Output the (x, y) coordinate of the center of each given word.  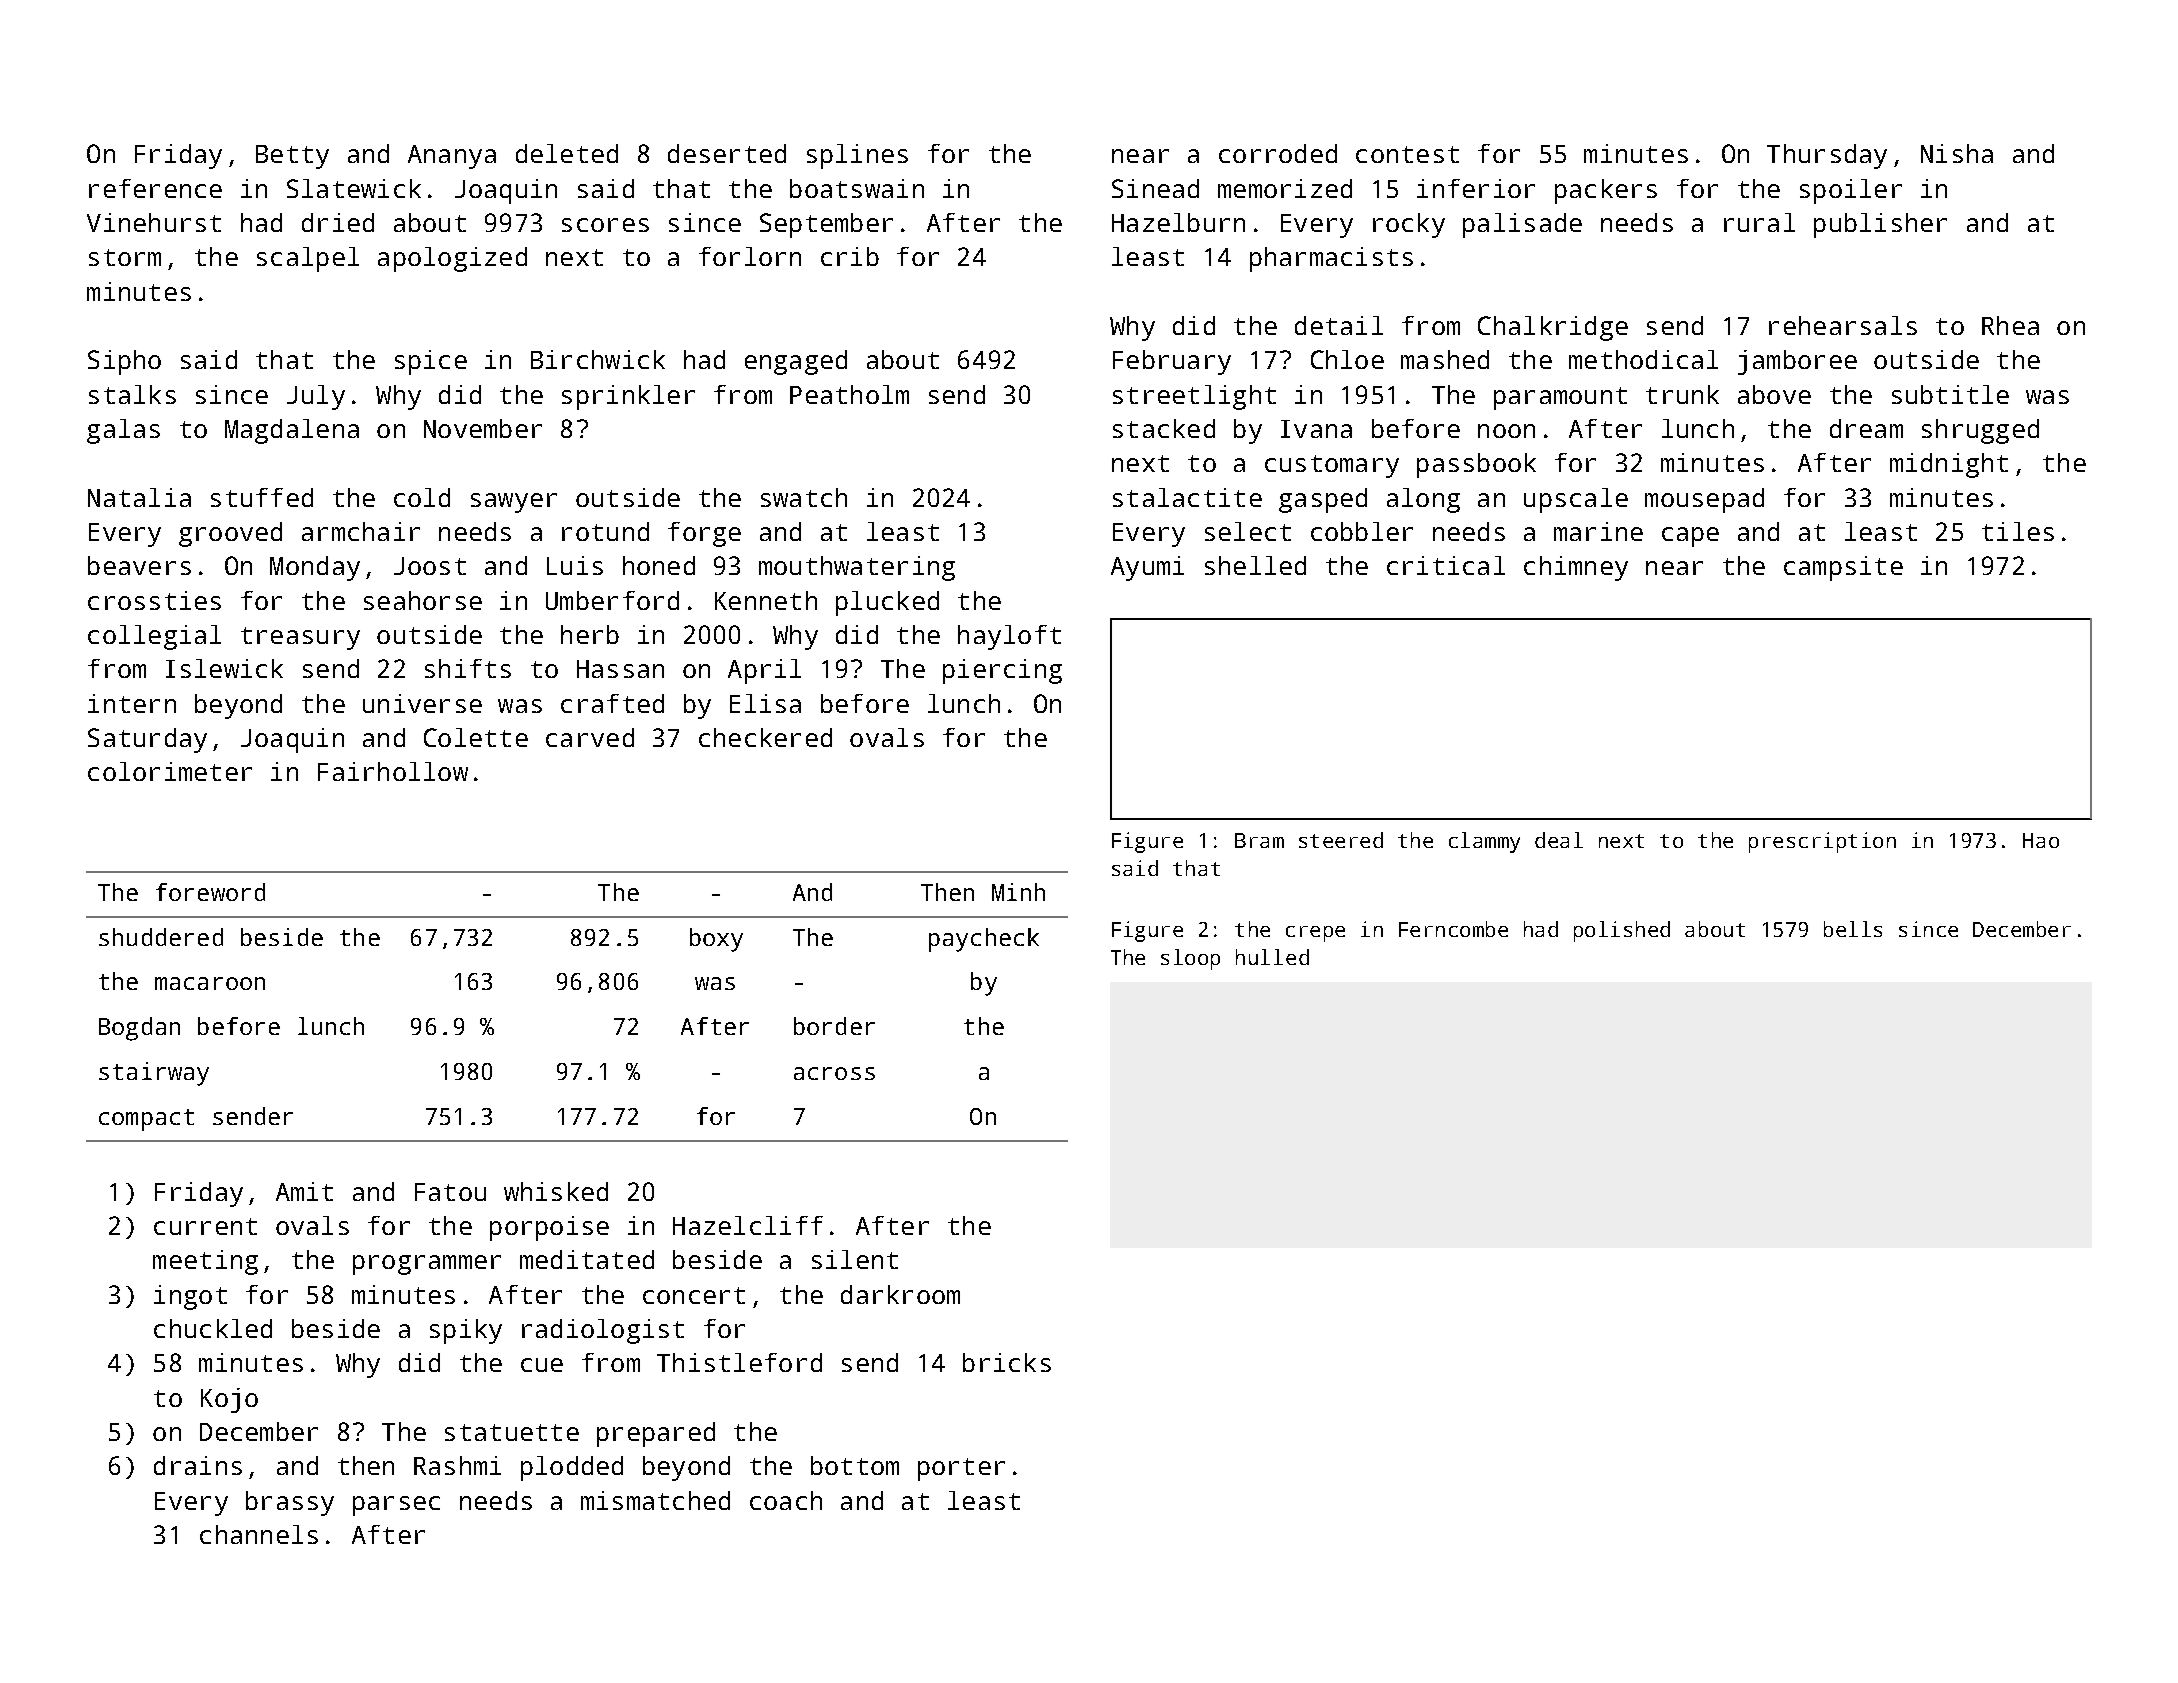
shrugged (1980, 431)
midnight (1949, 465)
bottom (855, 1465)
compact (146, 1120)
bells (1853, 929)
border (834, 1026)
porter (961, 1469)
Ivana (1316, 429)
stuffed (262, 497)
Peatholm (849, 394)
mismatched (655, 1500)
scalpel (308, 259)
